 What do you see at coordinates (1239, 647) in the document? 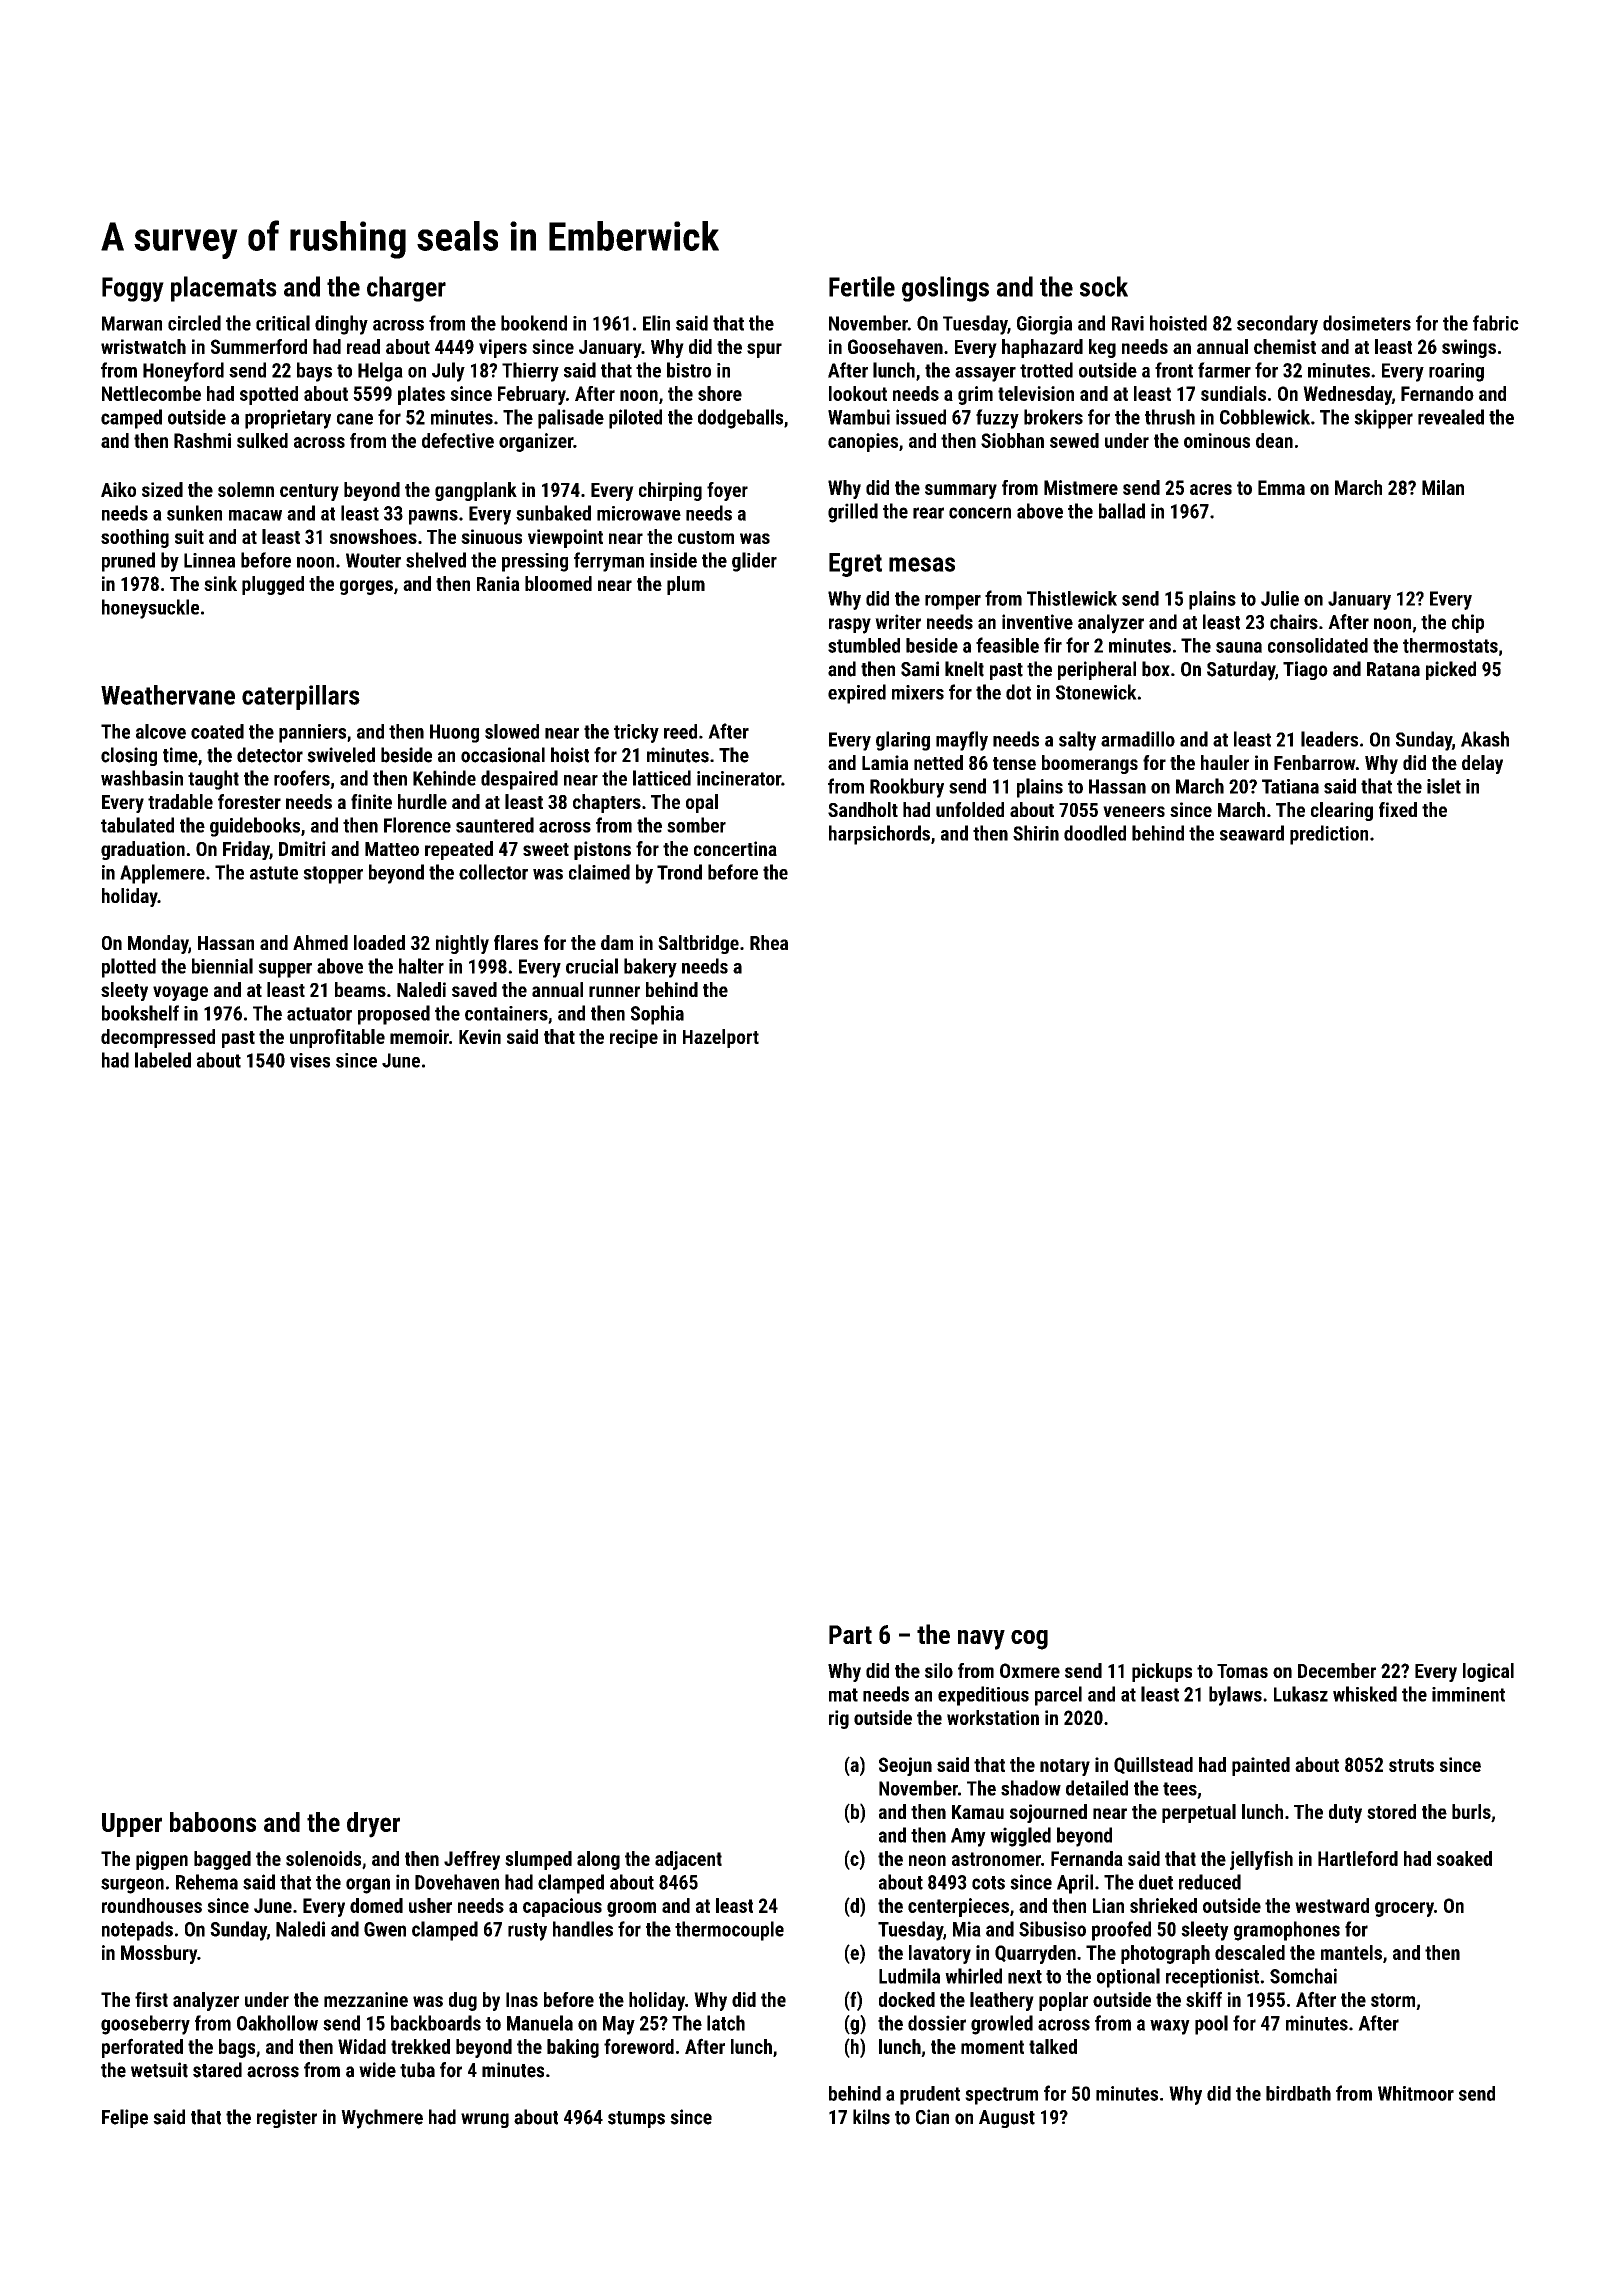
I see `sauna` at bounding box center [1239, 647].
